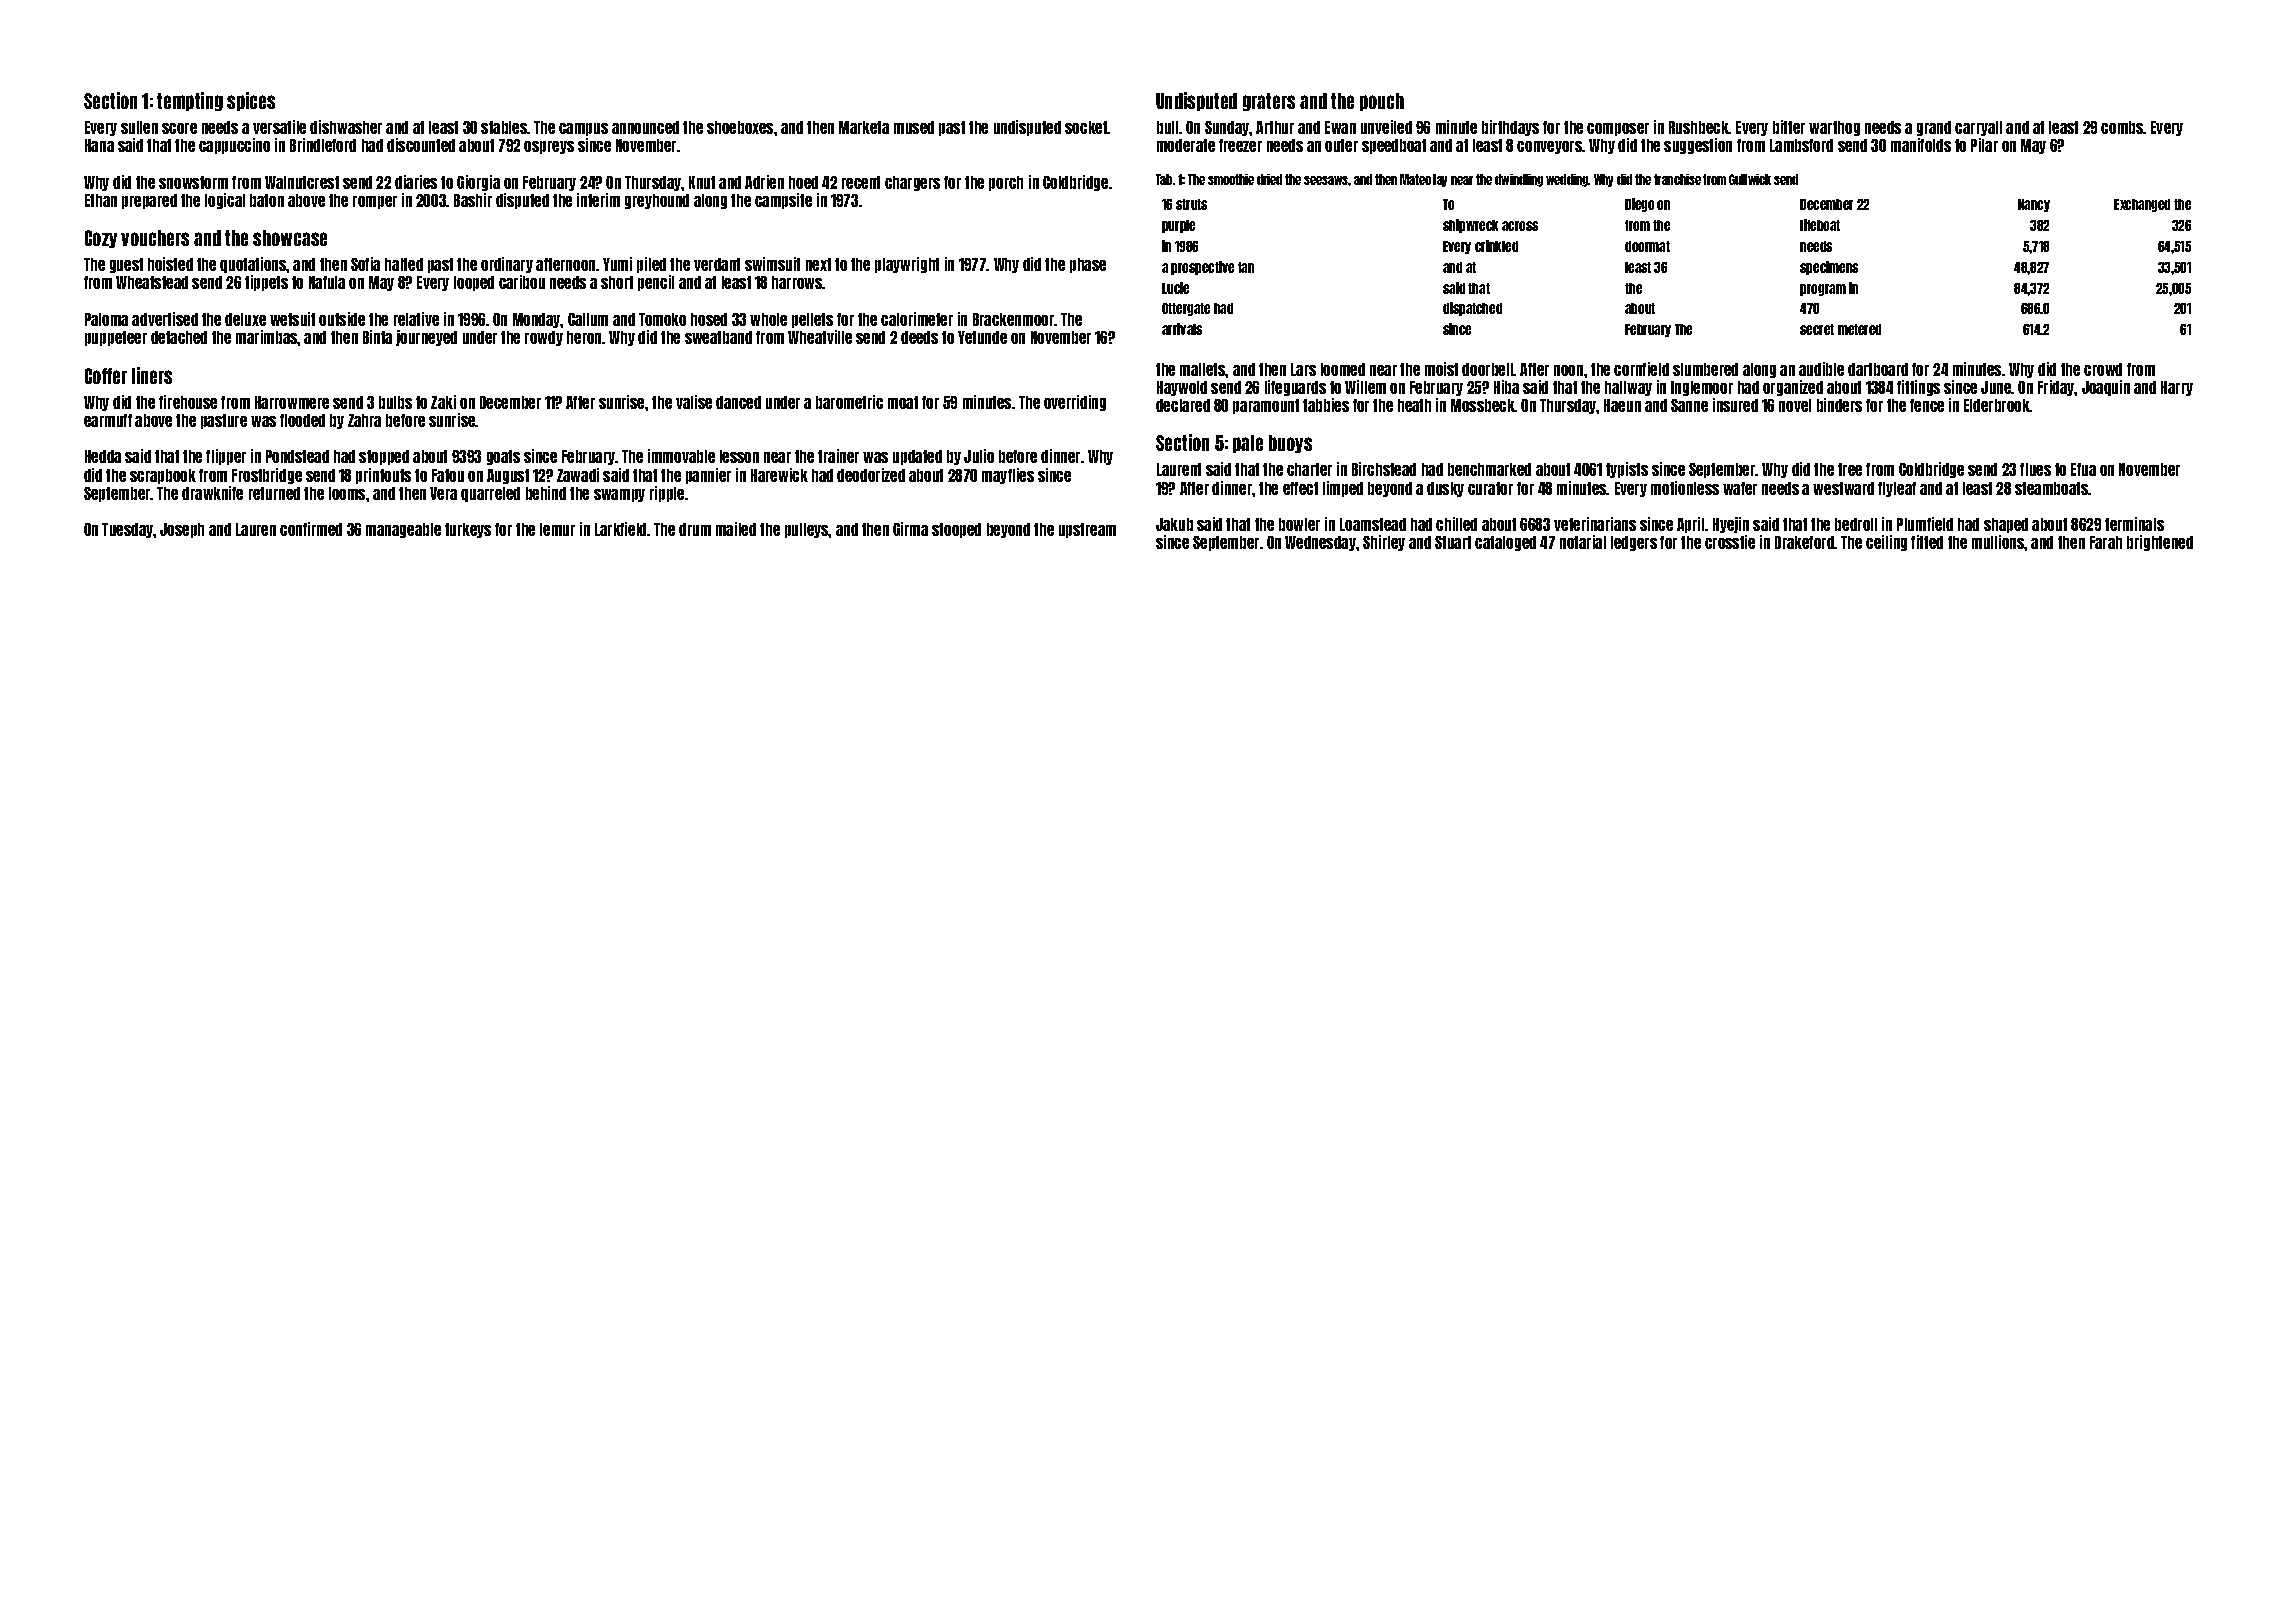 The image size is (2282, 1614). Describe the element at coordinates (1373, 524) in the document. I see `Loamstead` at that location.
